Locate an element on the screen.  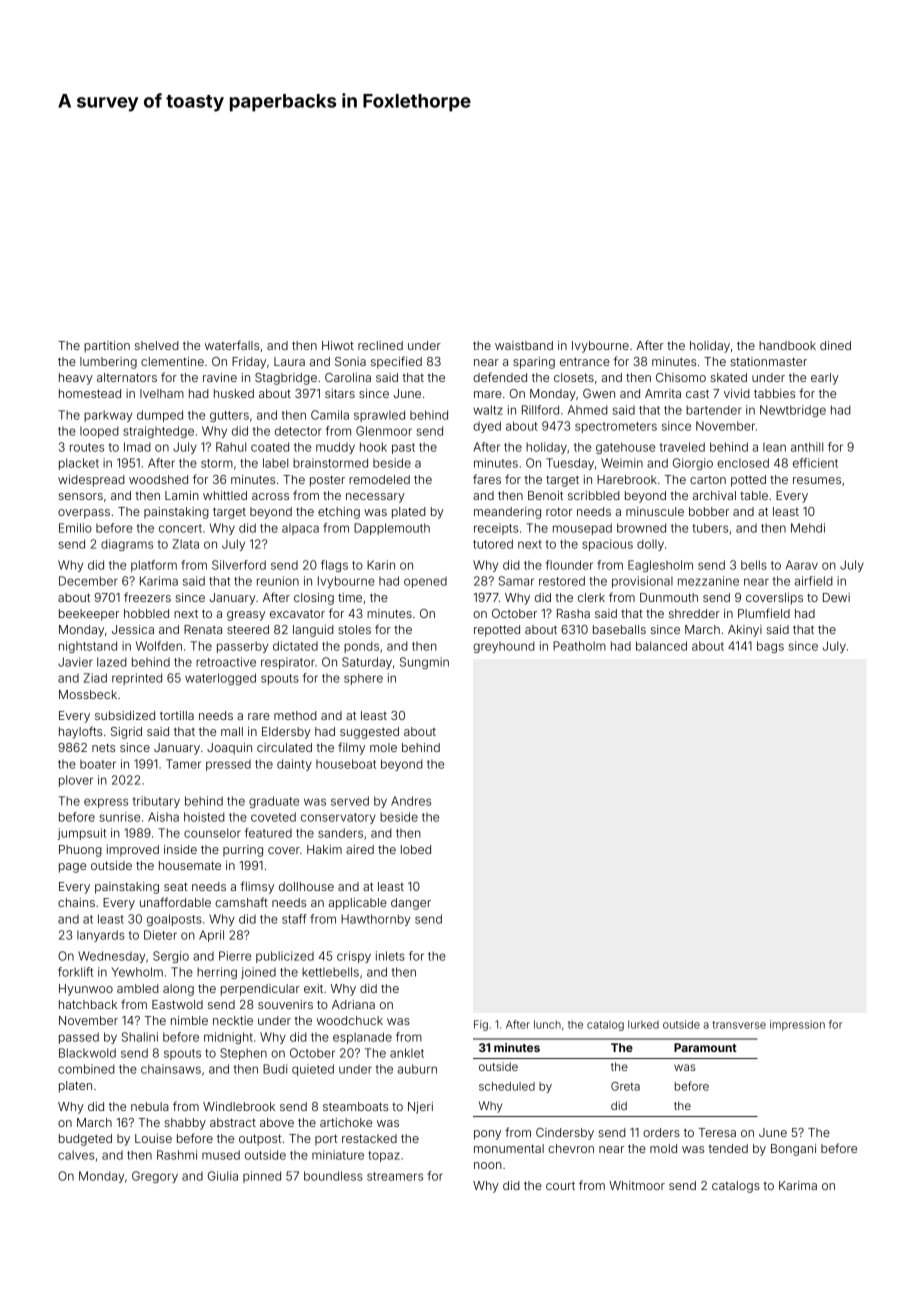
filmy is located at coordinates (351, 748).
